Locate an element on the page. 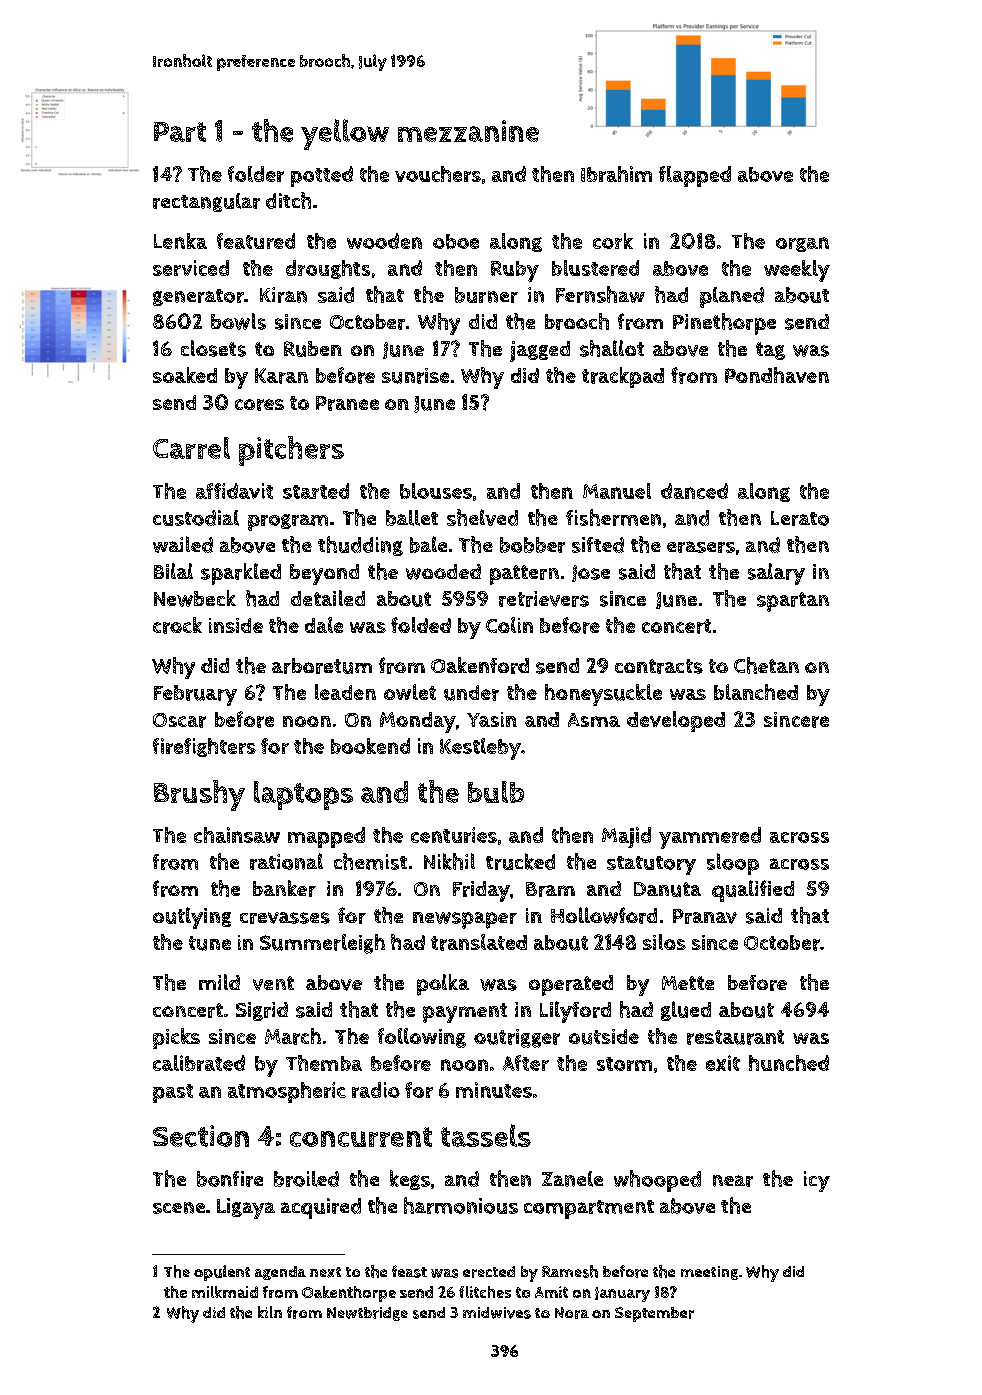  kiln is located at coordinates (270, 1312).
